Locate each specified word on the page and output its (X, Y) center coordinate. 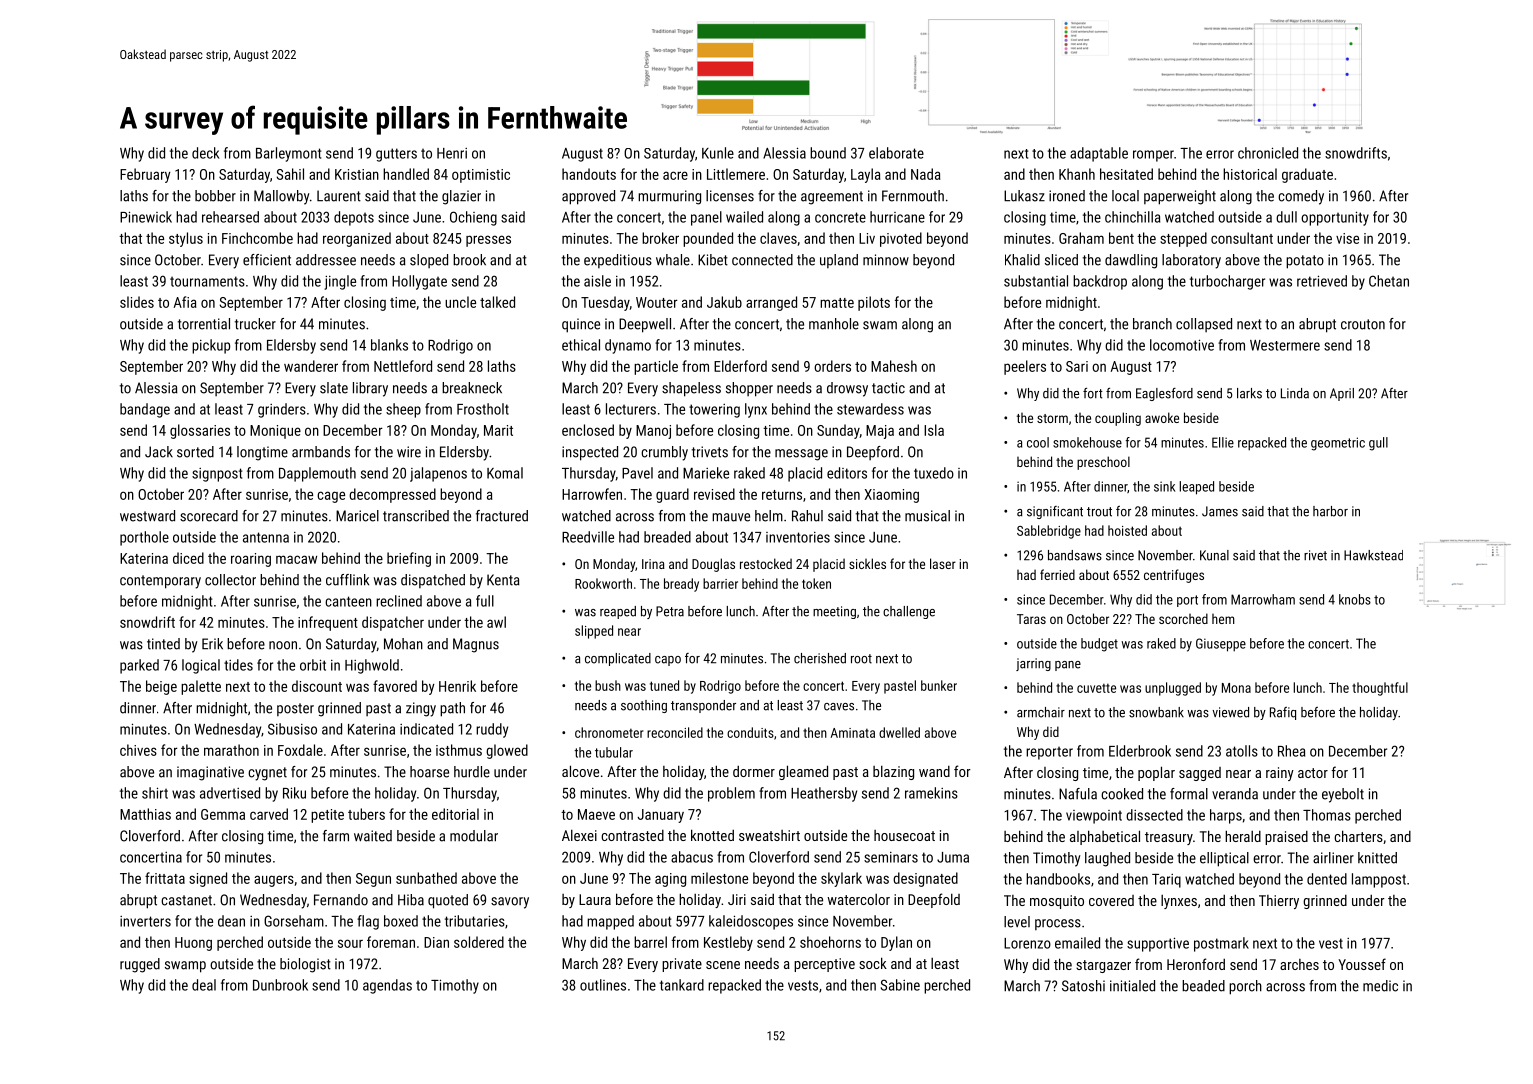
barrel (650, 942)
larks (1249, 393)
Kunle (718, 153)
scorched (1183, 618)
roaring (251, 560)
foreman (391, 942)
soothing (644, 706)
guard (672, 495)
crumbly (664, 453)
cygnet (267, 774)
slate (334, 388)
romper (1153, 156)
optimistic (481, 176)
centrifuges (1174, 576)
